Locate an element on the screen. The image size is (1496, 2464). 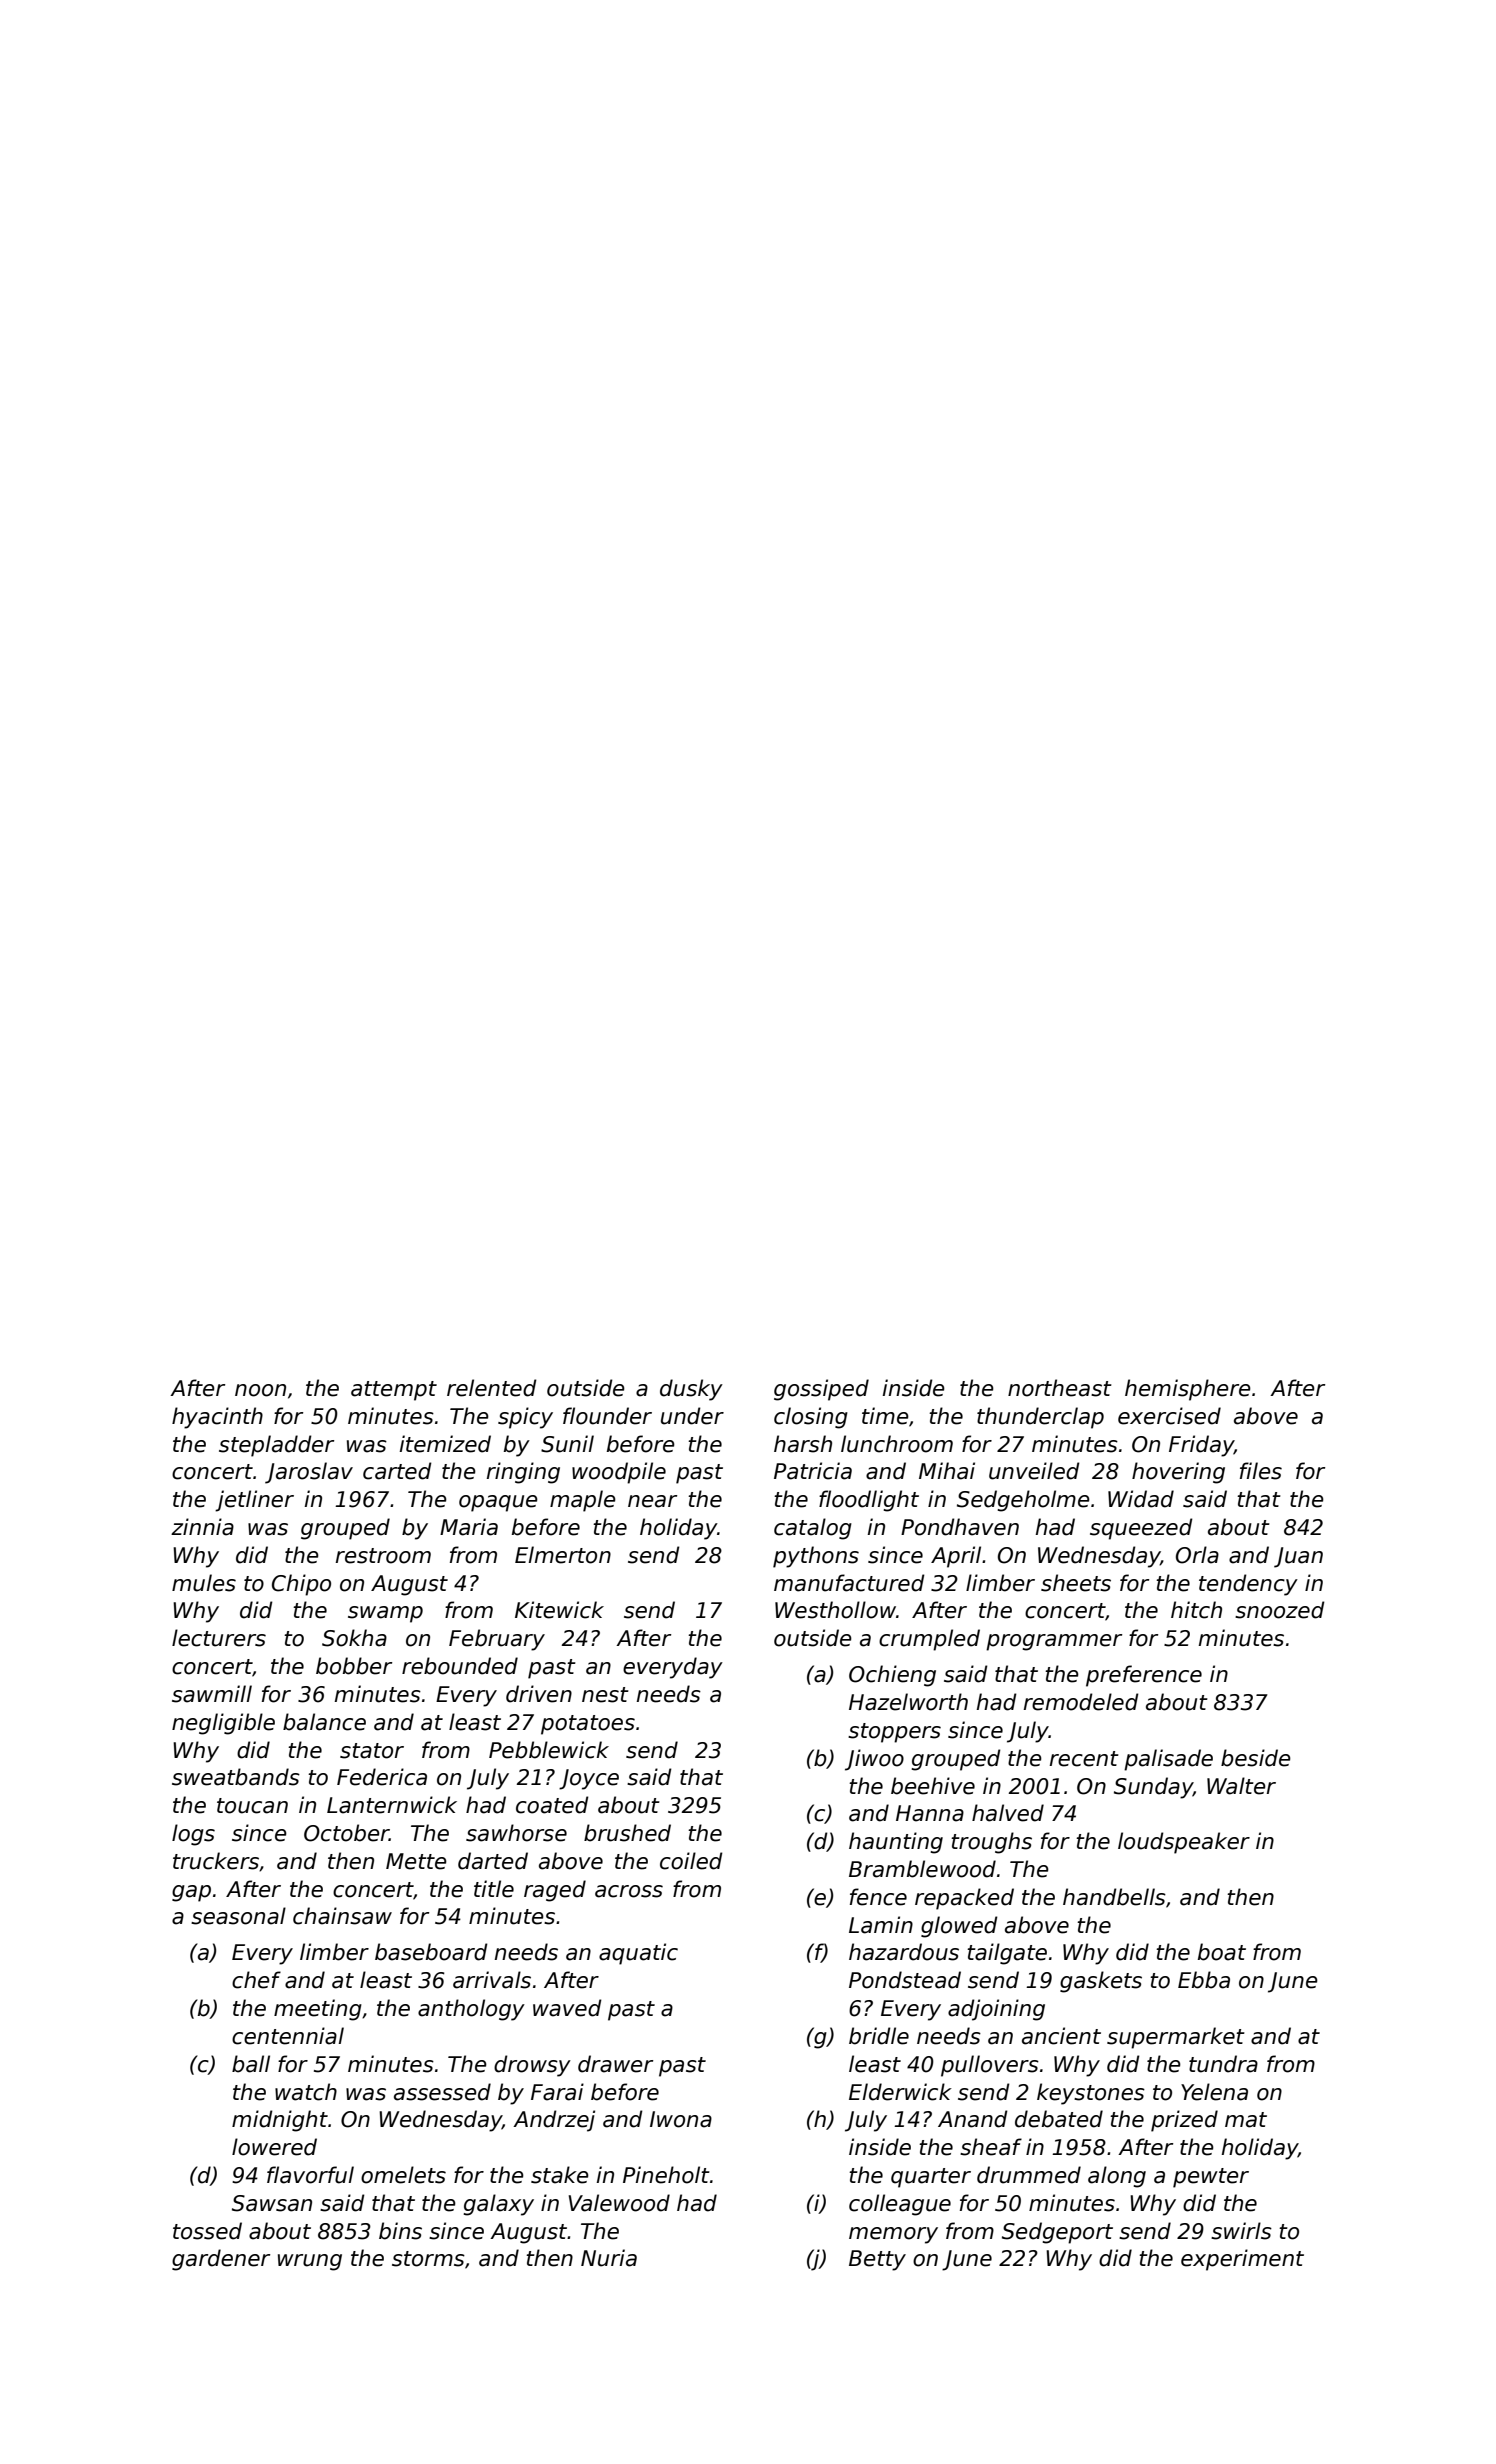
Patricia is located at coordinates (813, 1471).
